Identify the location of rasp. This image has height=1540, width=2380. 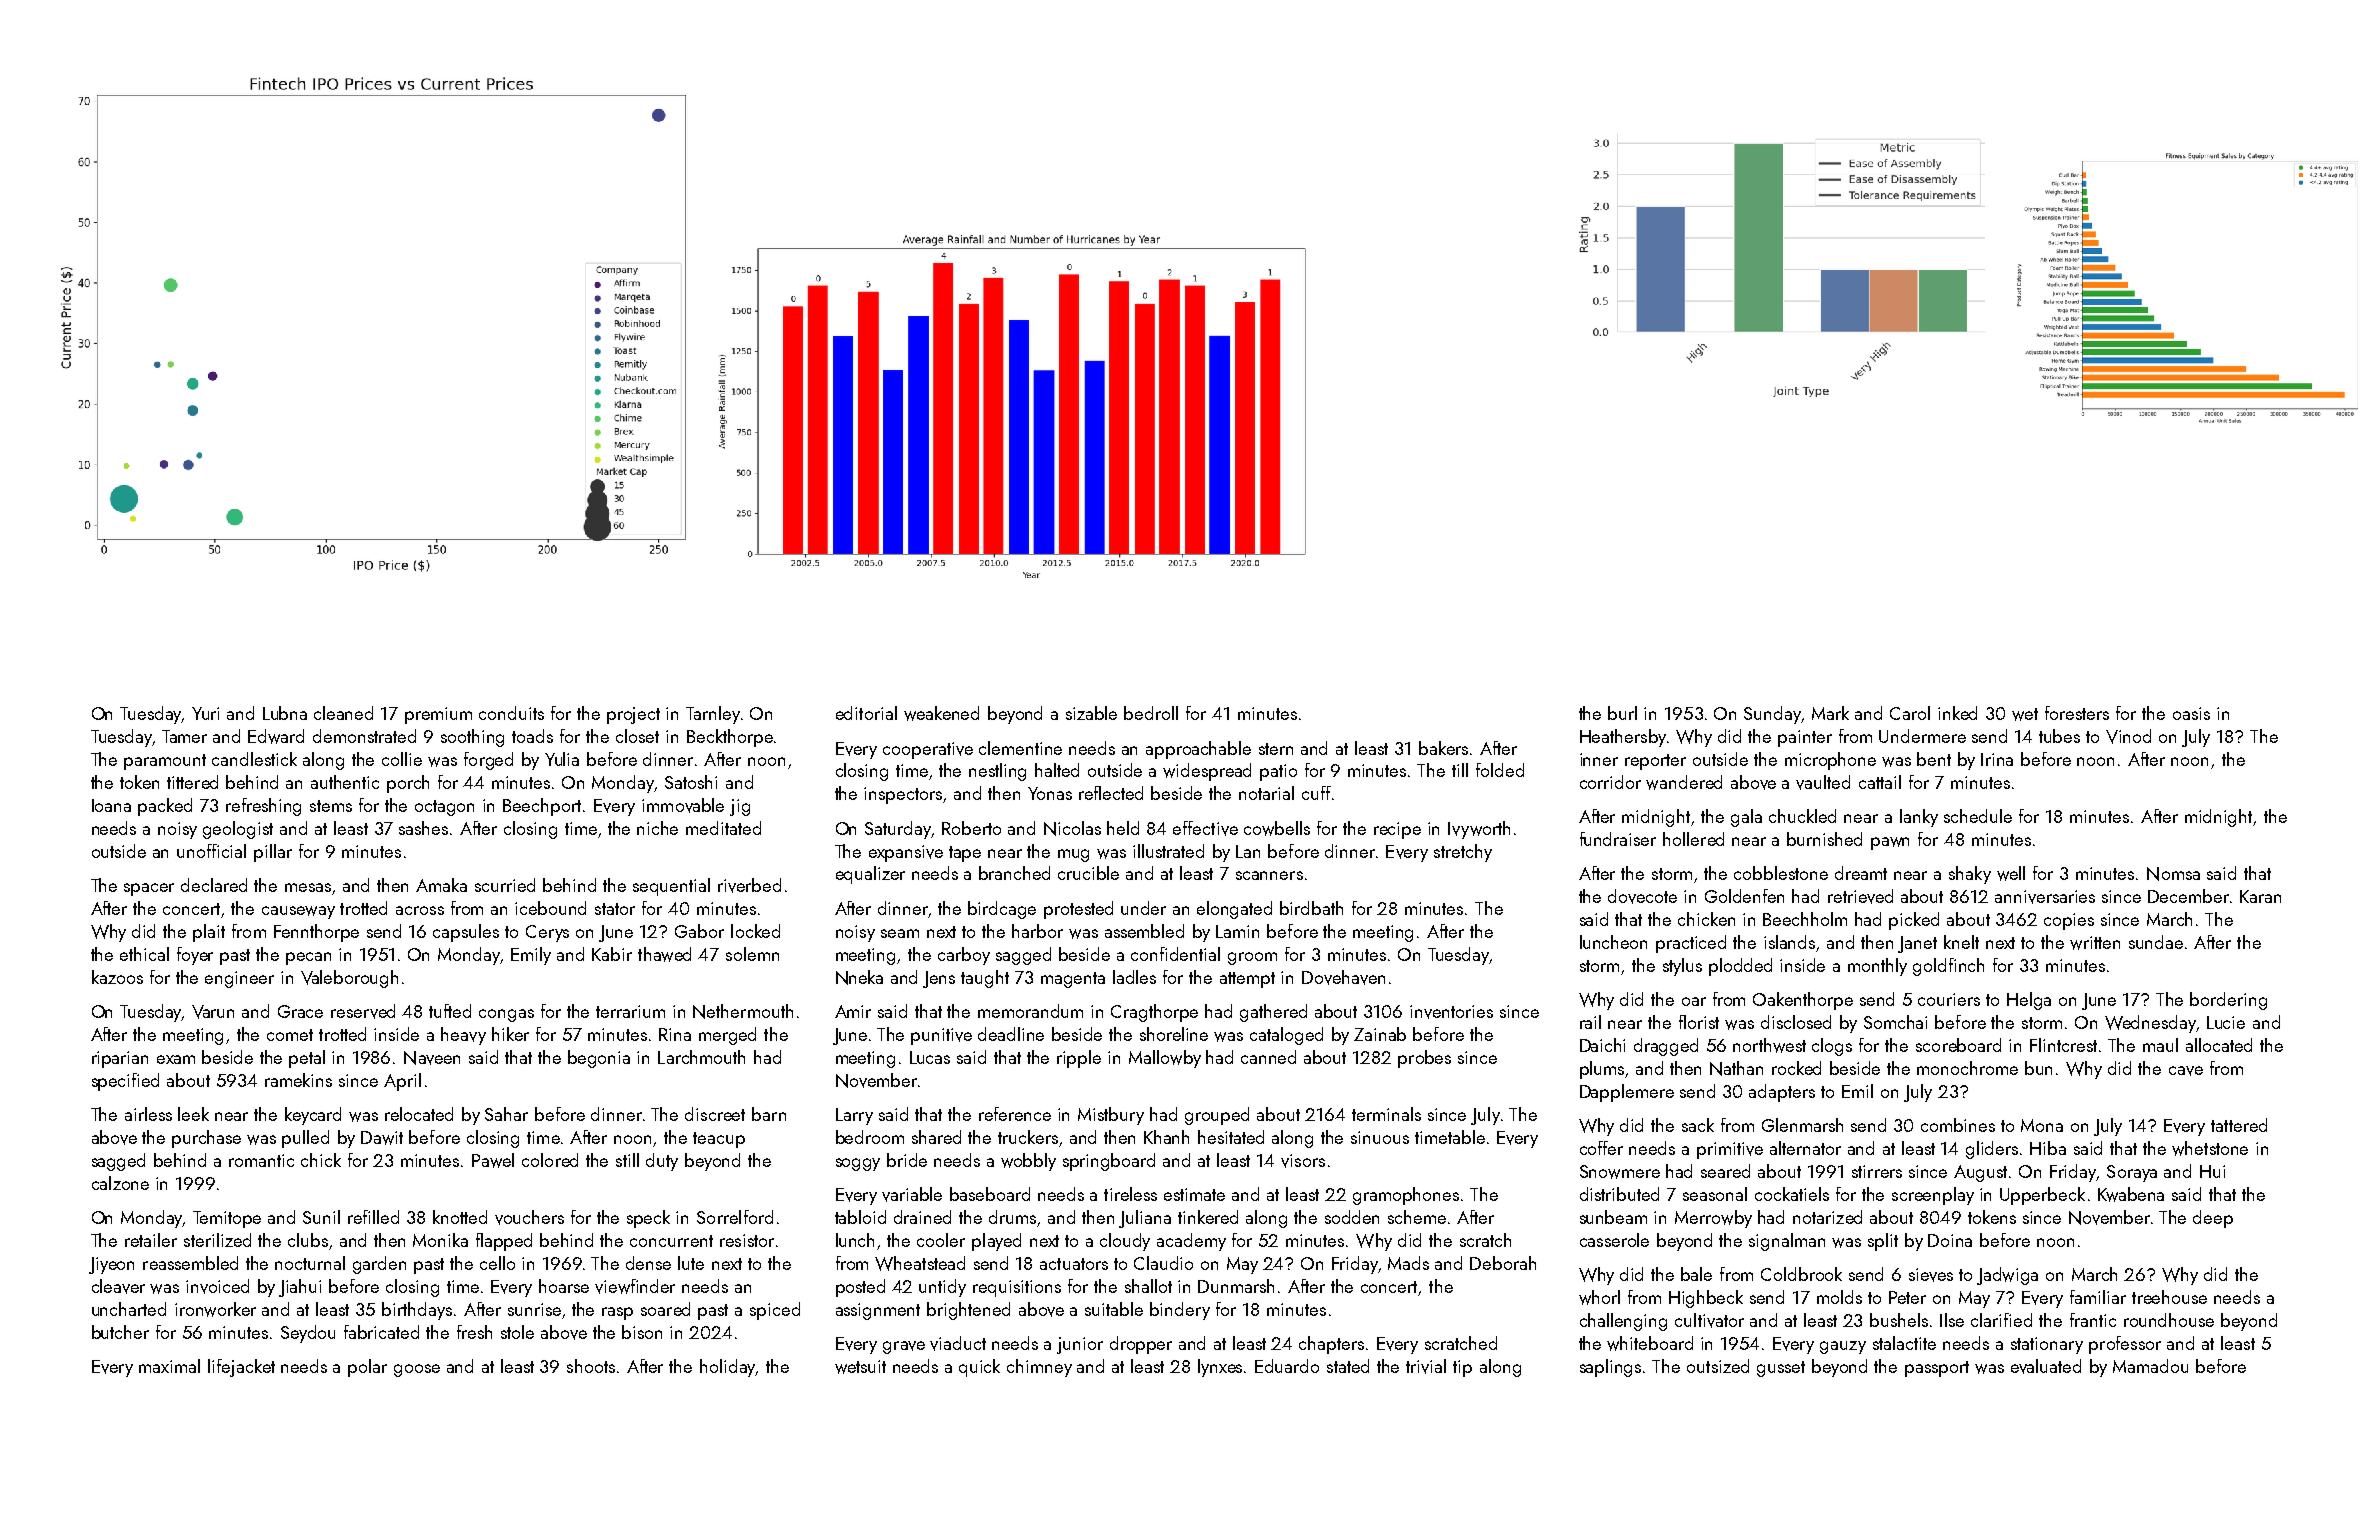
(617, 1313).
